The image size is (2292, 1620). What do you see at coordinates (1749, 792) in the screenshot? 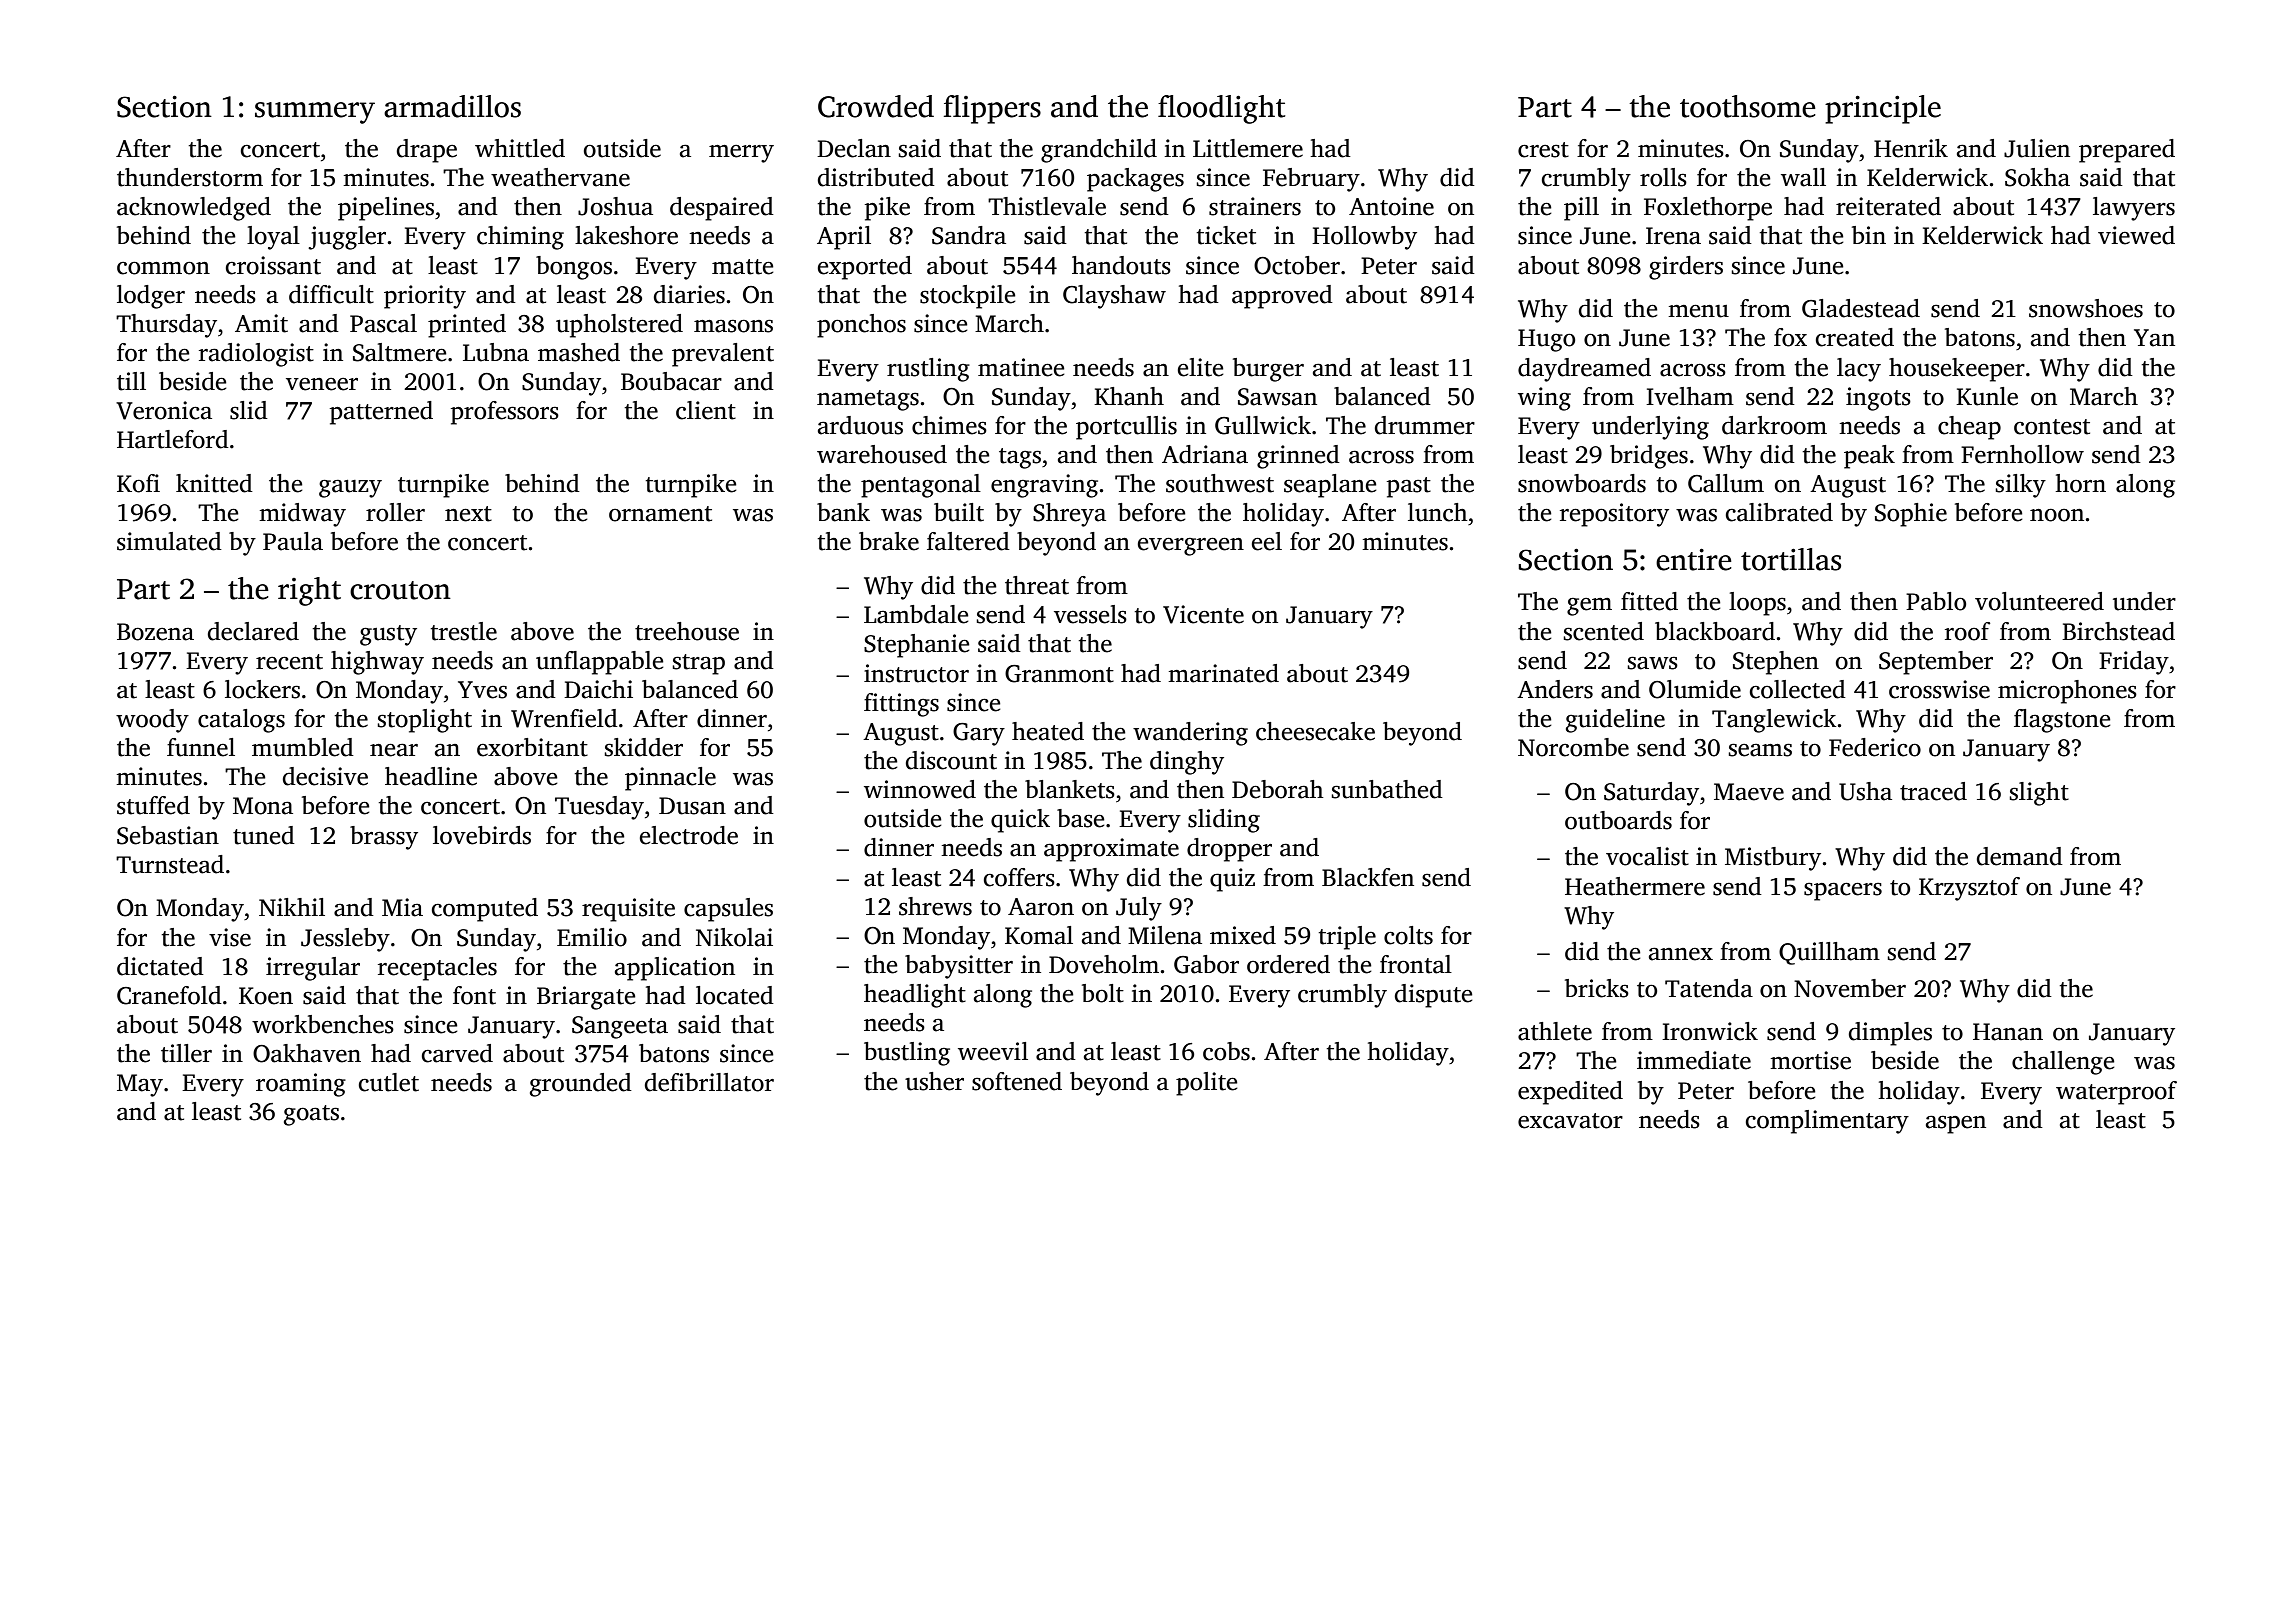
I see `Maeve` at bounding box center [1749, 792].
